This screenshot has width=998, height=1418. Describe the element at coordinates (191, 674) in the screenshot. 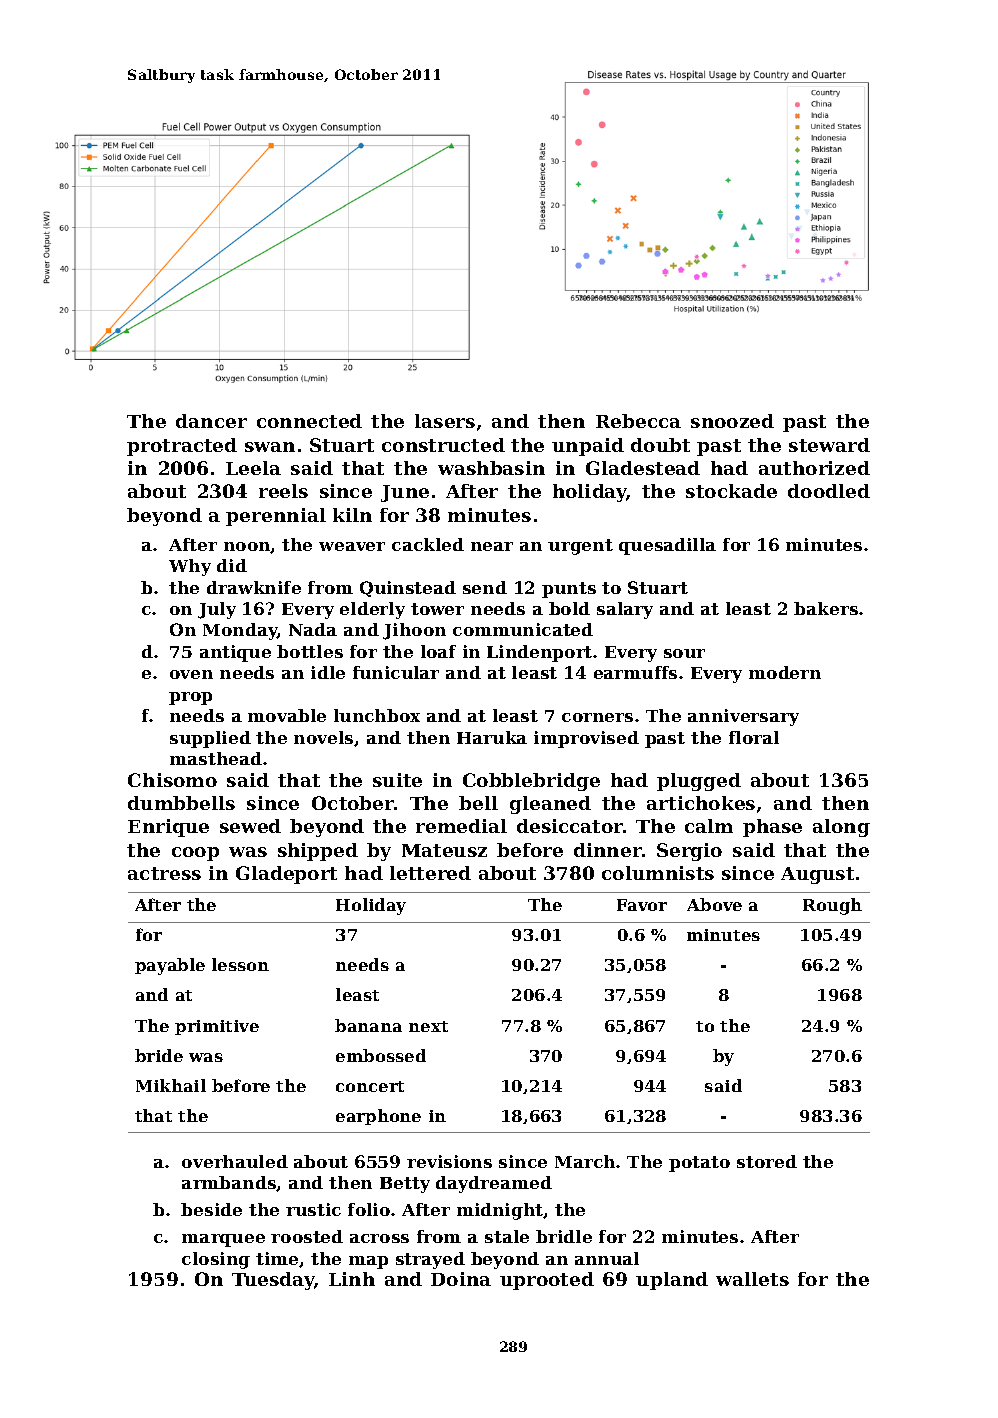

I see `oven` at that location.
